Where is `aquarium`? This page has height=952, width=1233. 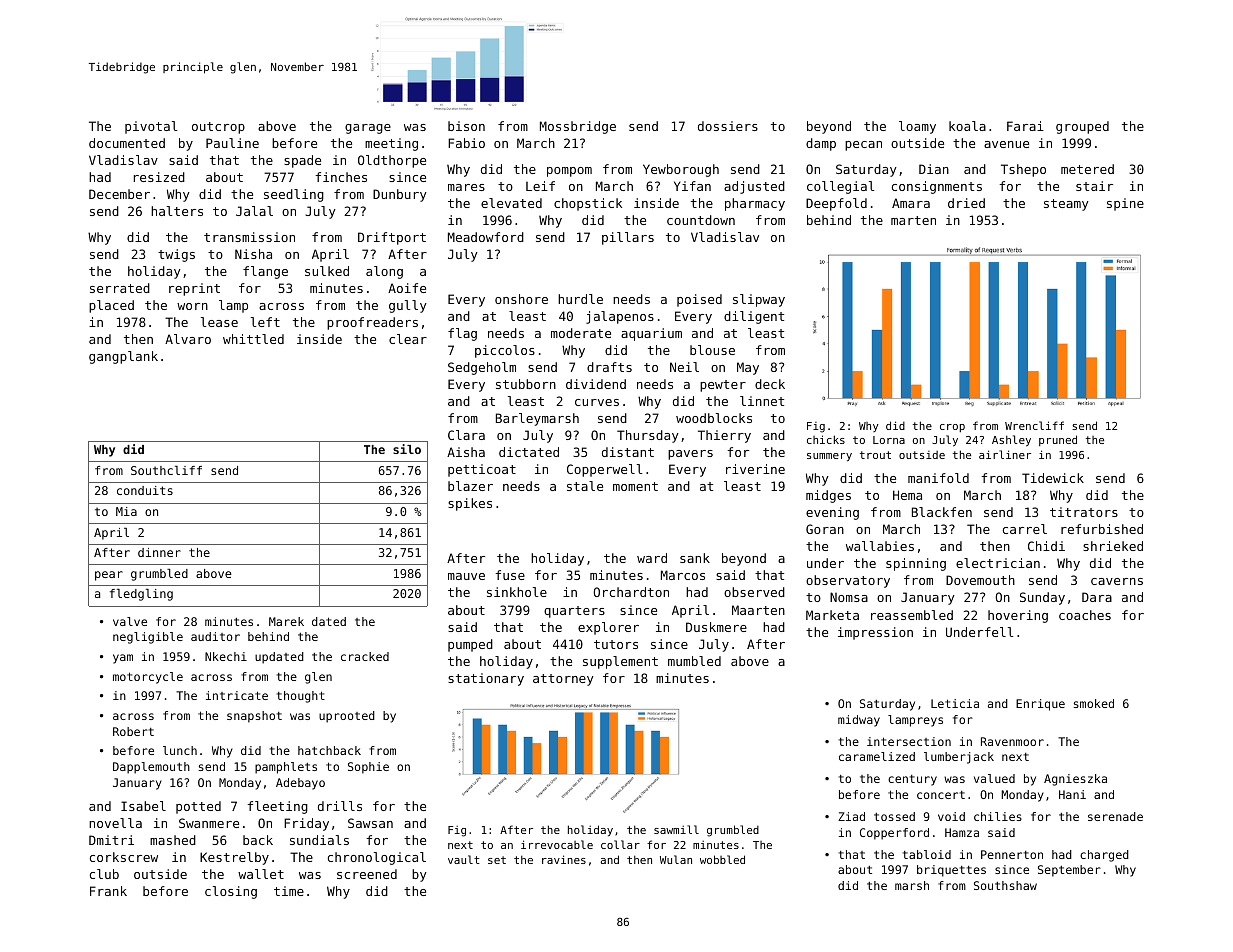 aquarium is located at coordinates (651, 334).
